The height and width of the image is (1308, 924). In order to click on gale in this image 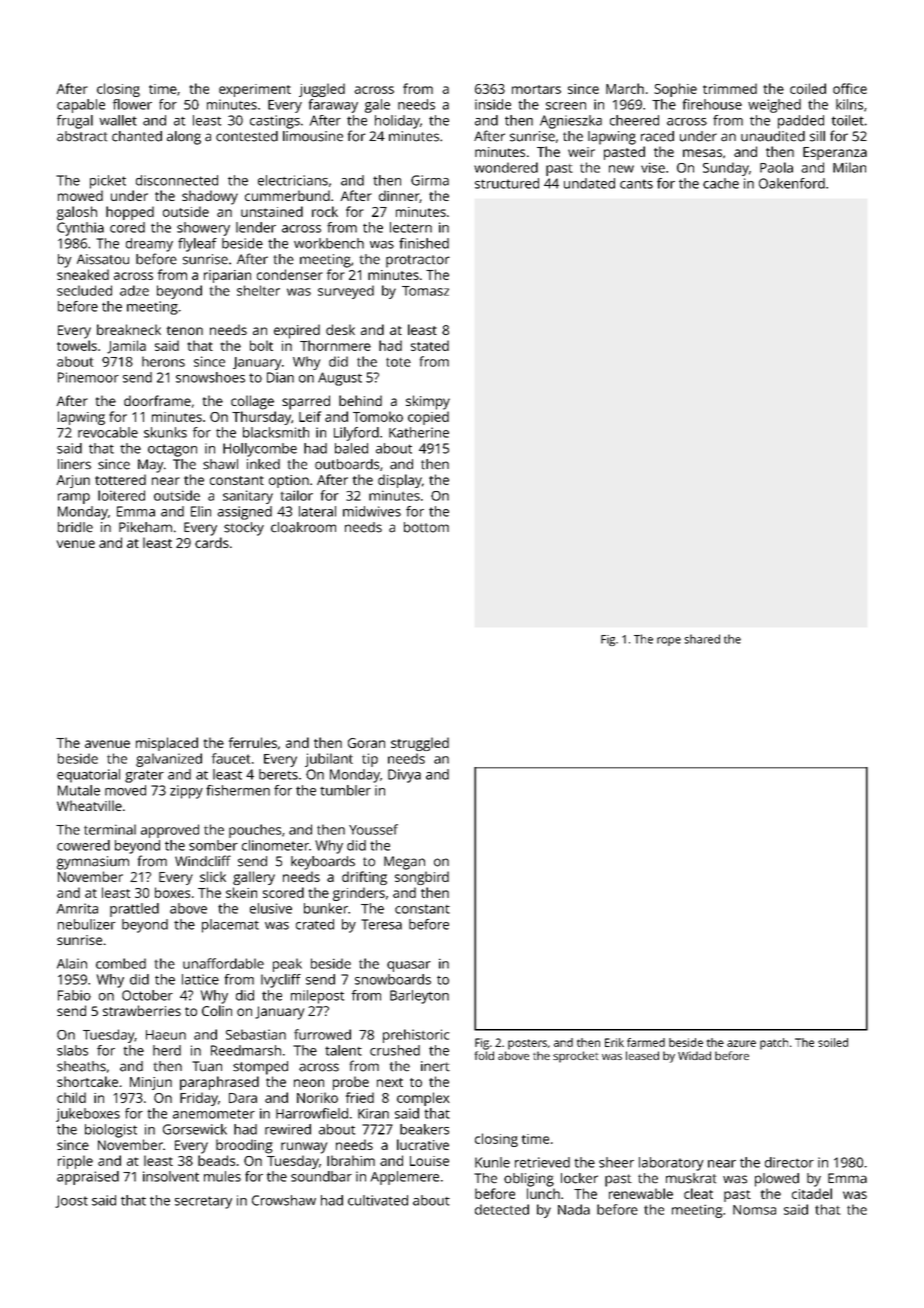, I will do `click(377, 106)`.
